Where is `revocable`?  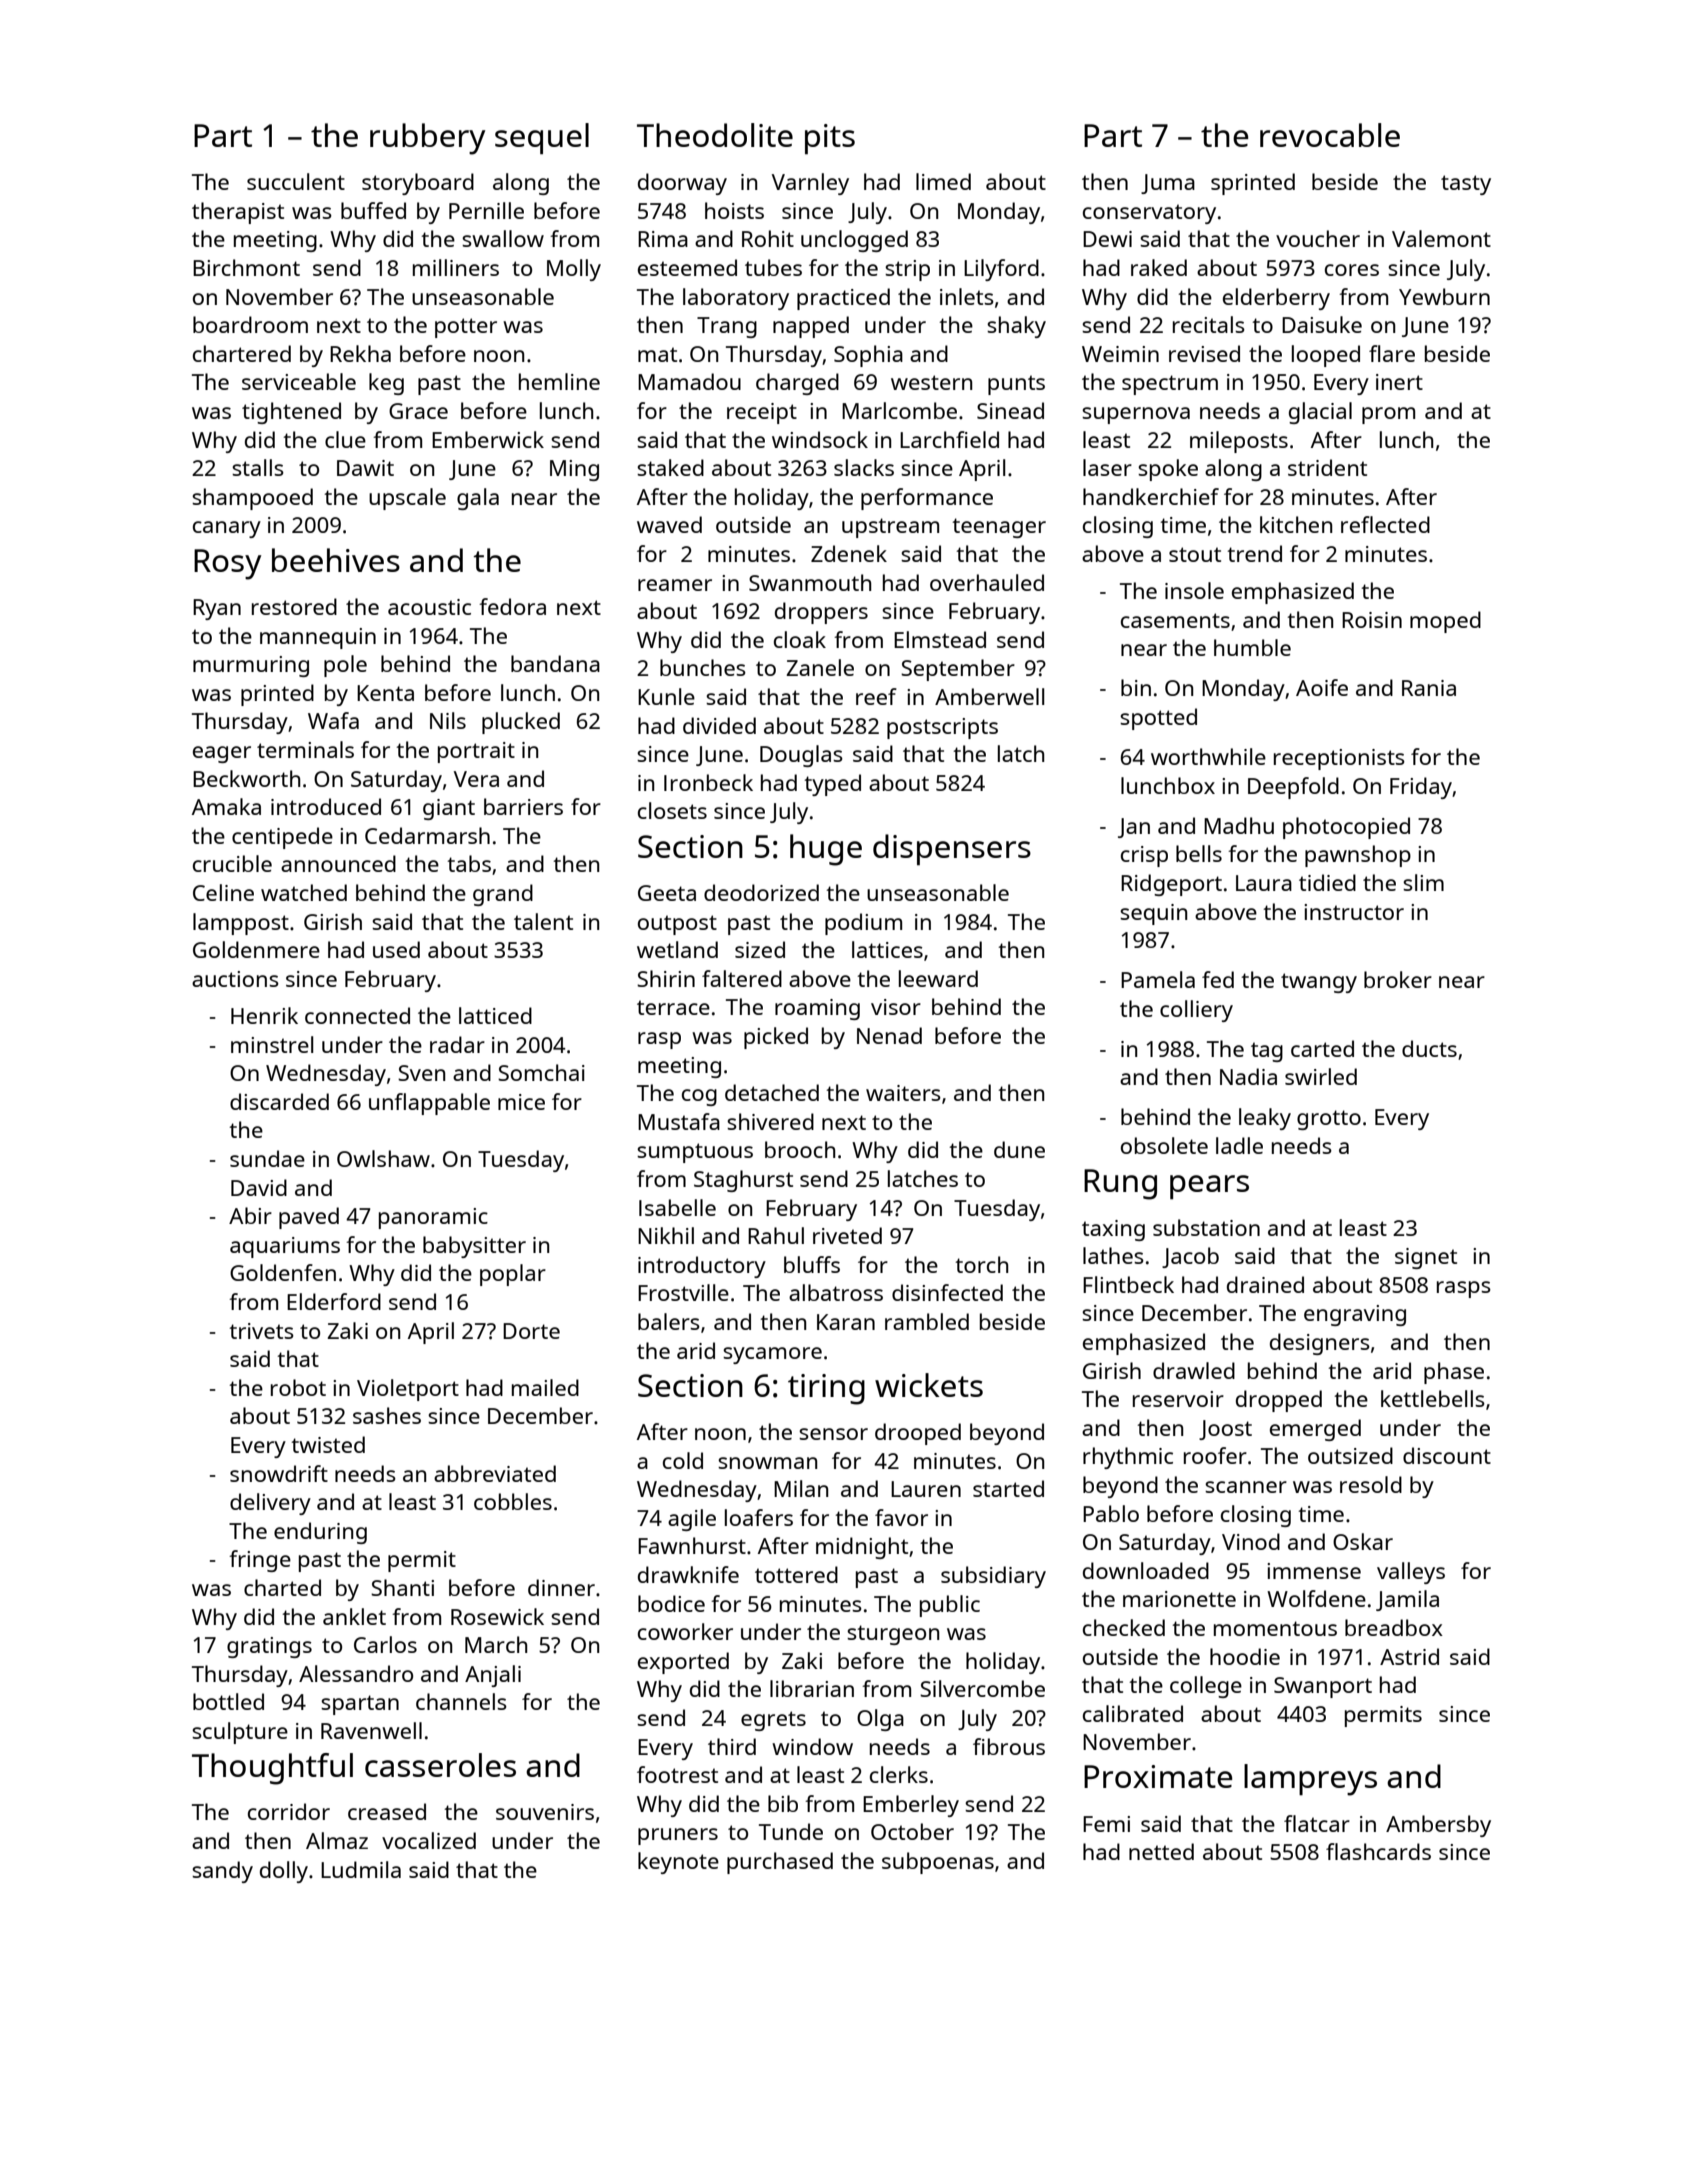 revocable is located at coordinates (1330, 135).
